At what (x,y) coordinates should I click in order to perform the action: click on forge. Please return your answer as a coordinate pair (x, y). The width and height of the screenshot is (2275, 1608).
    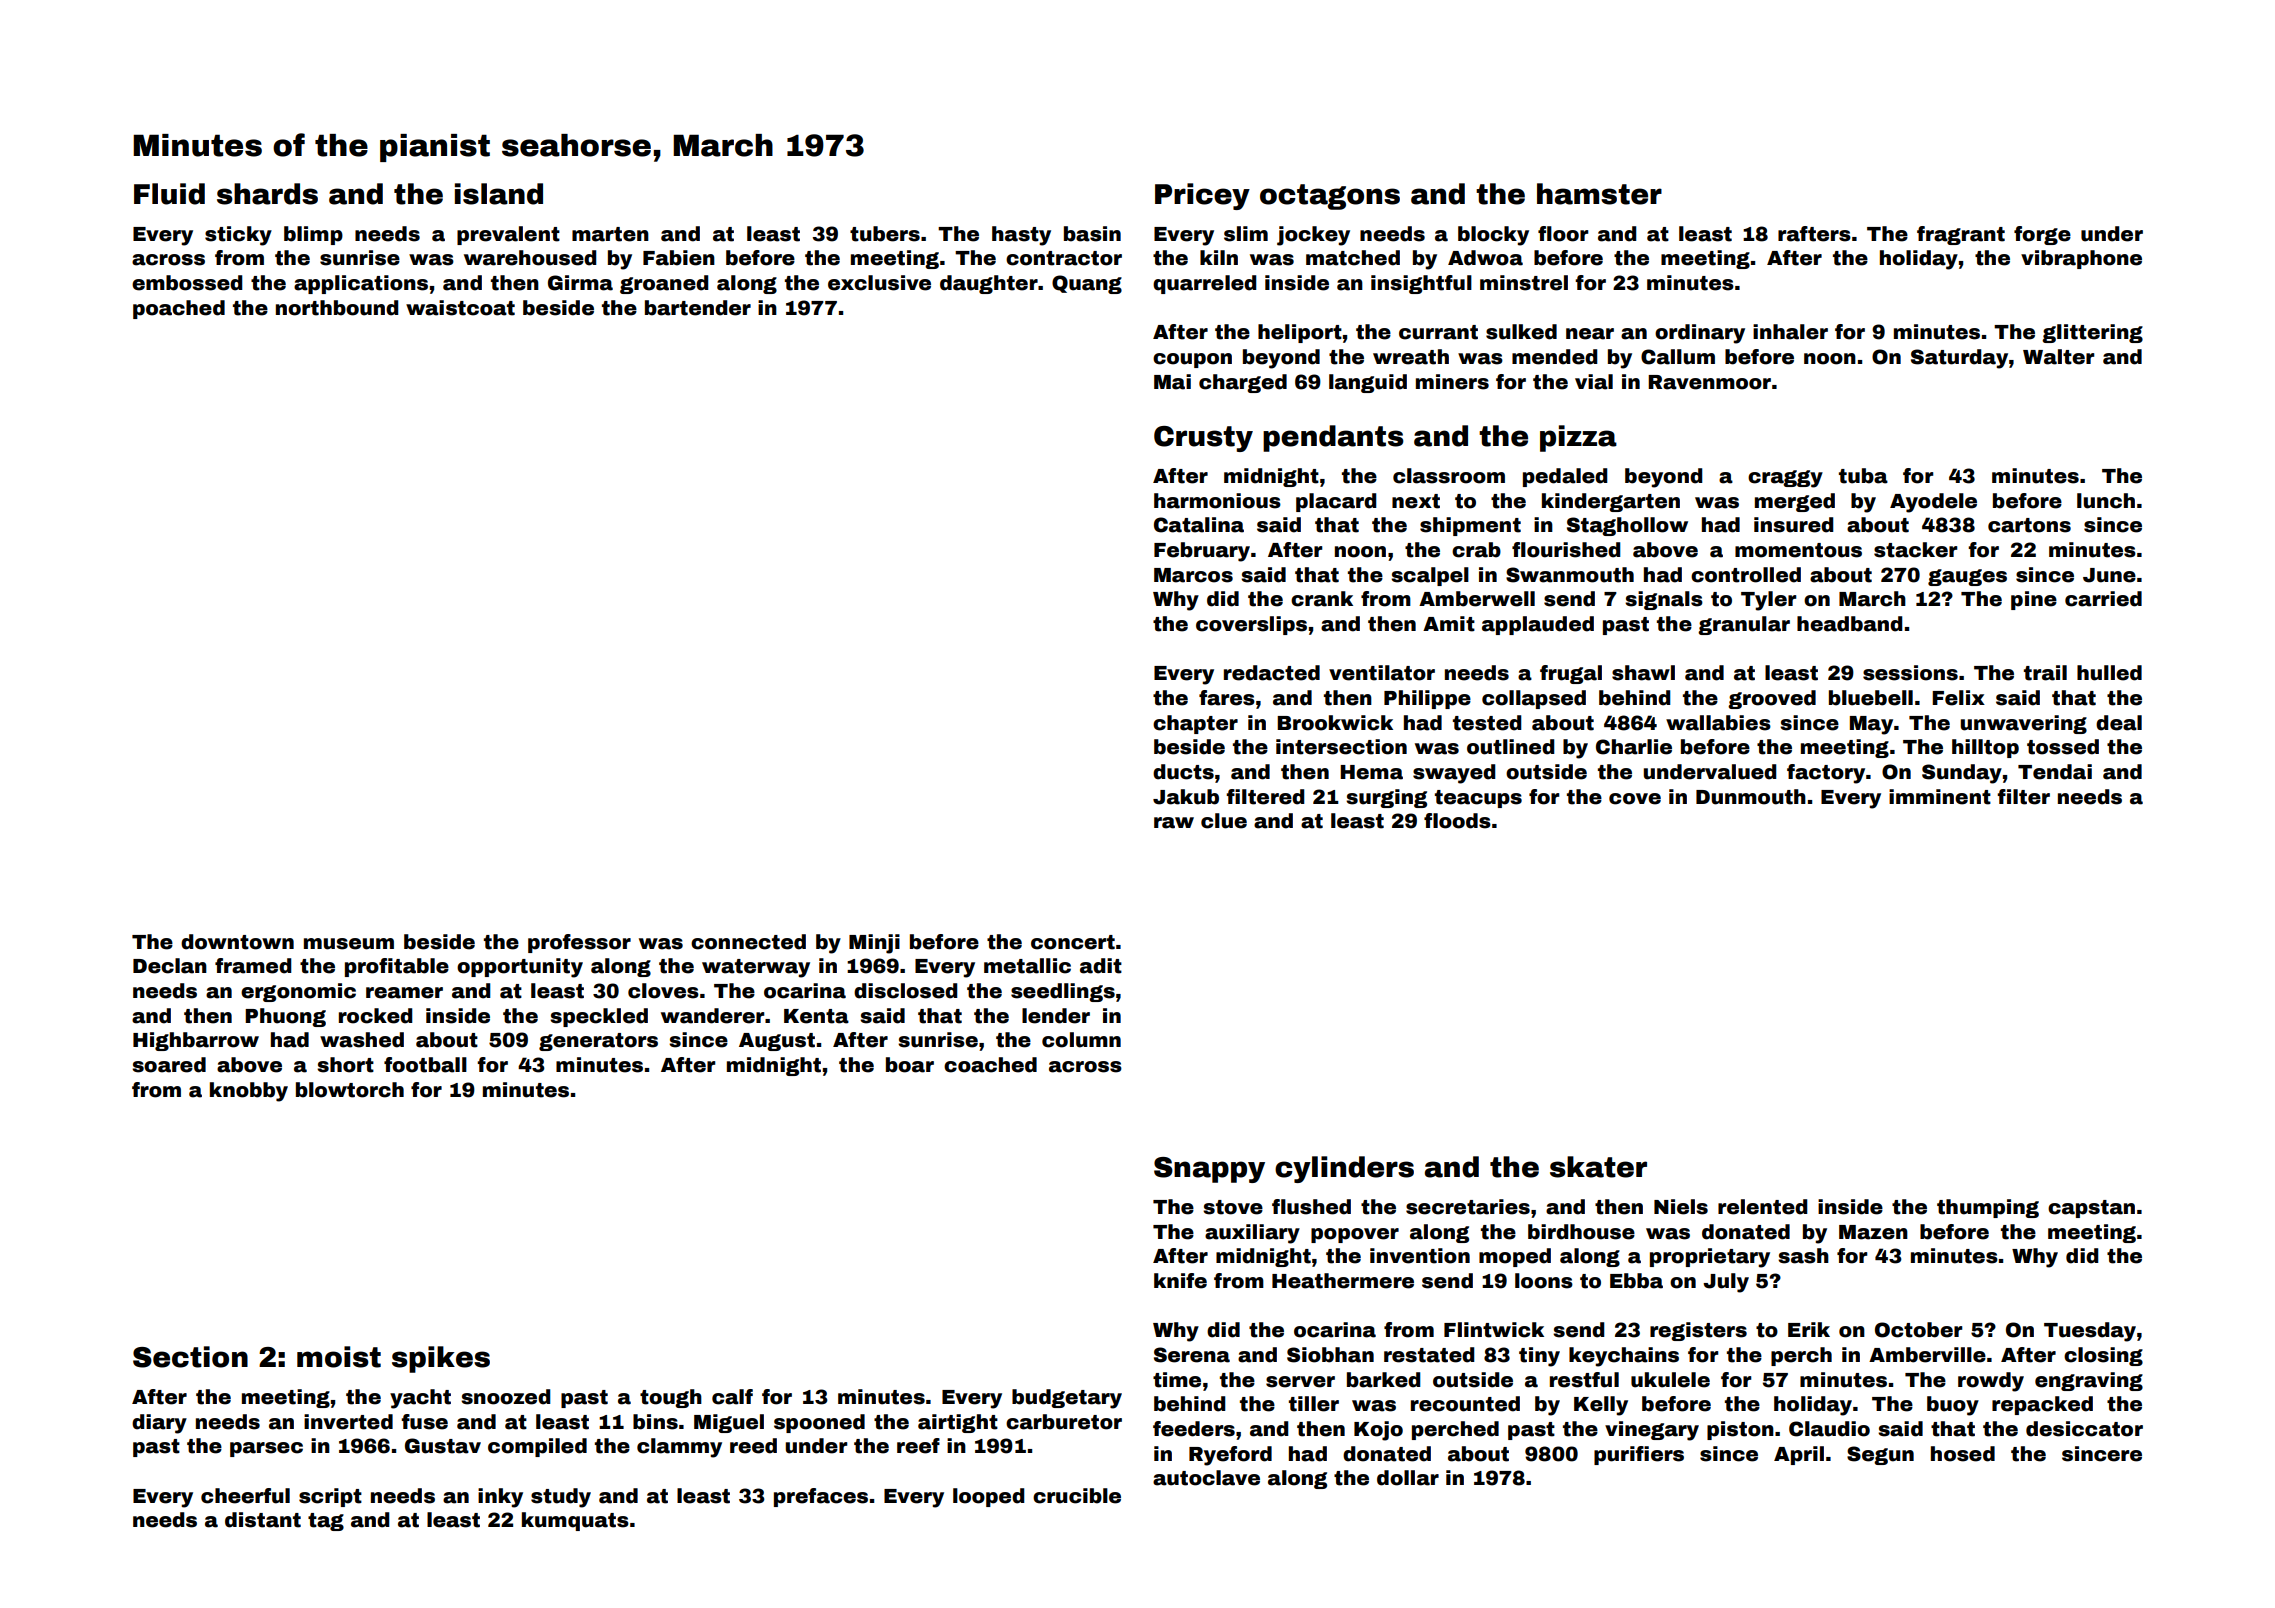
    Looking at the image, I should click on (2042, 235).
